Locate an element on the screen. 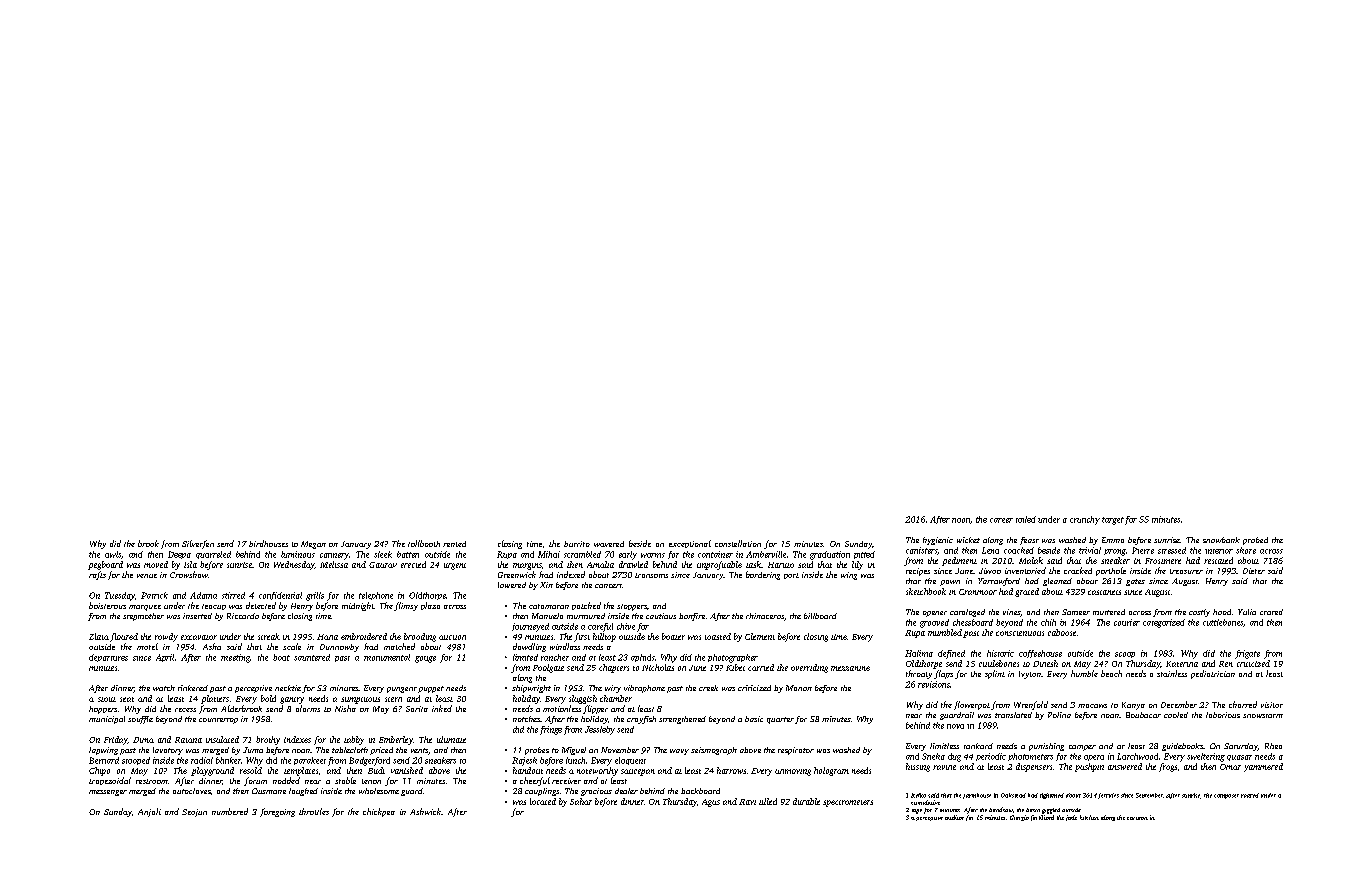 Image resolution: width=1372 pixels, height=887 pixels. gates is located at coordinates (1135, 582).
